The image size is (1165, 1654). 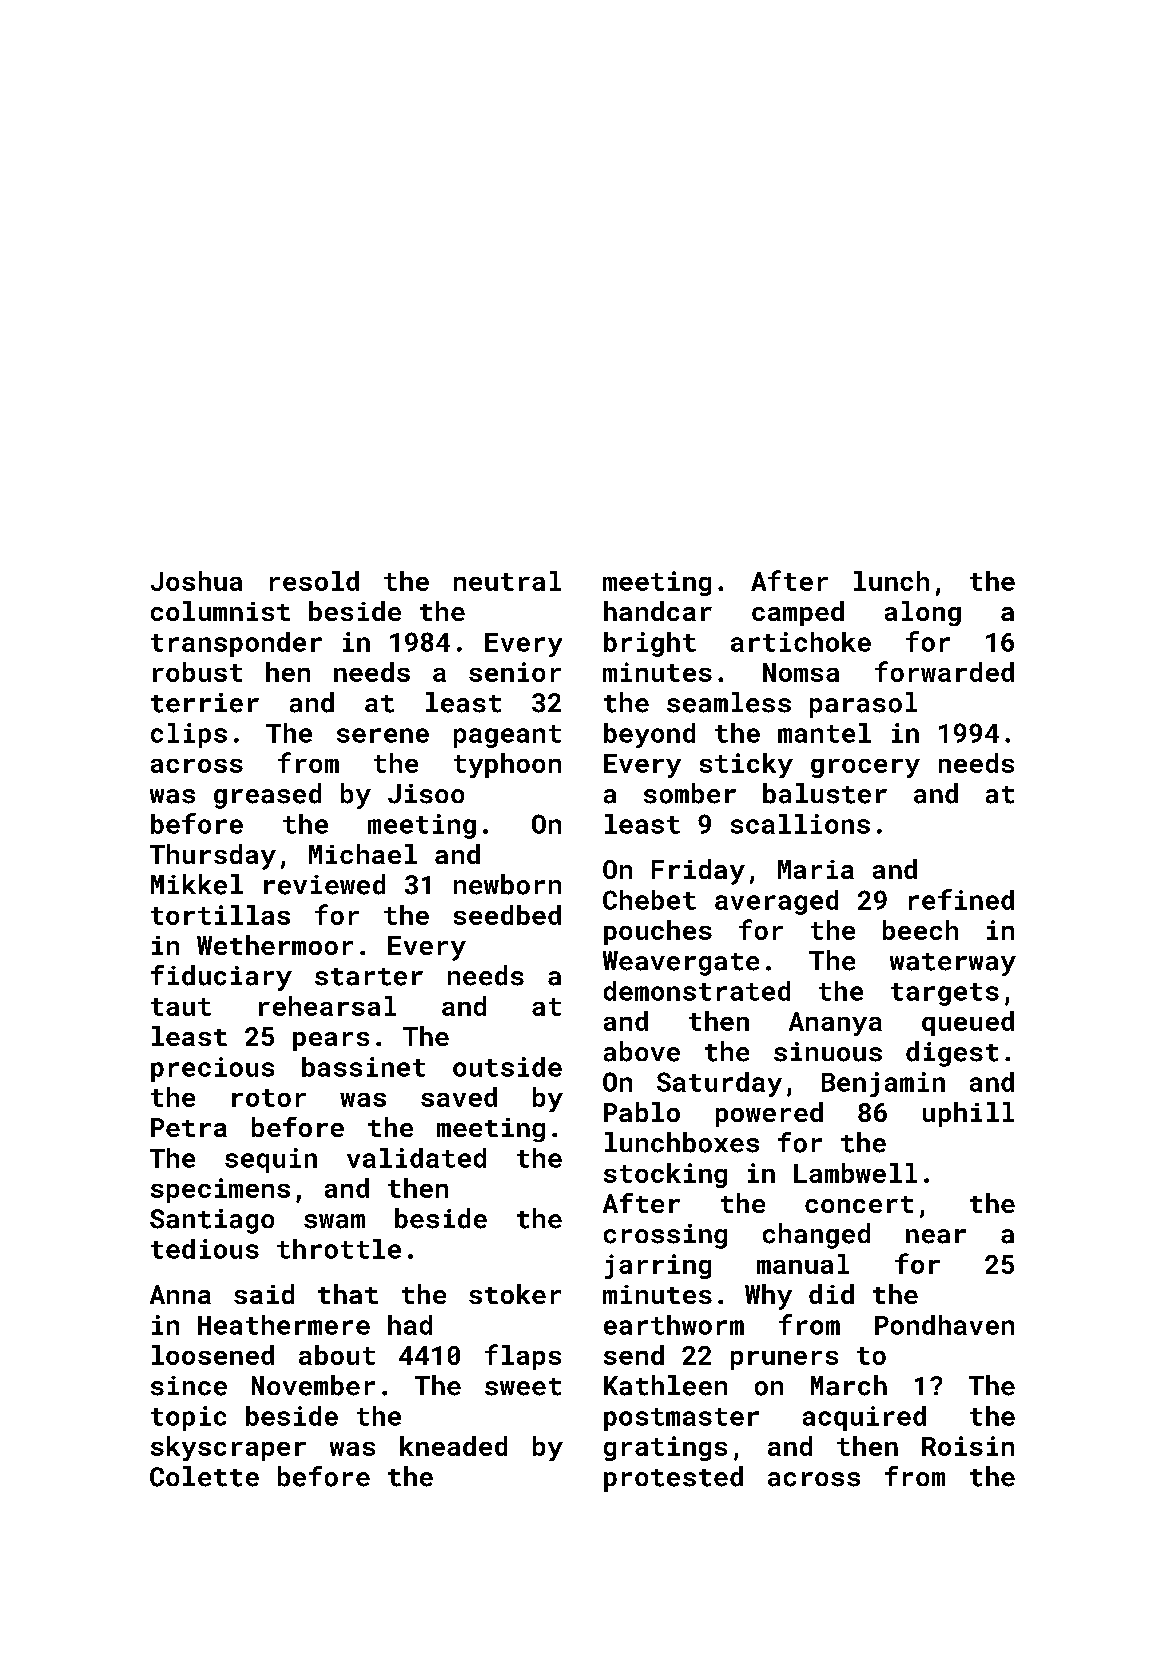 I want to click on that, so click(x=348, y=1294).
